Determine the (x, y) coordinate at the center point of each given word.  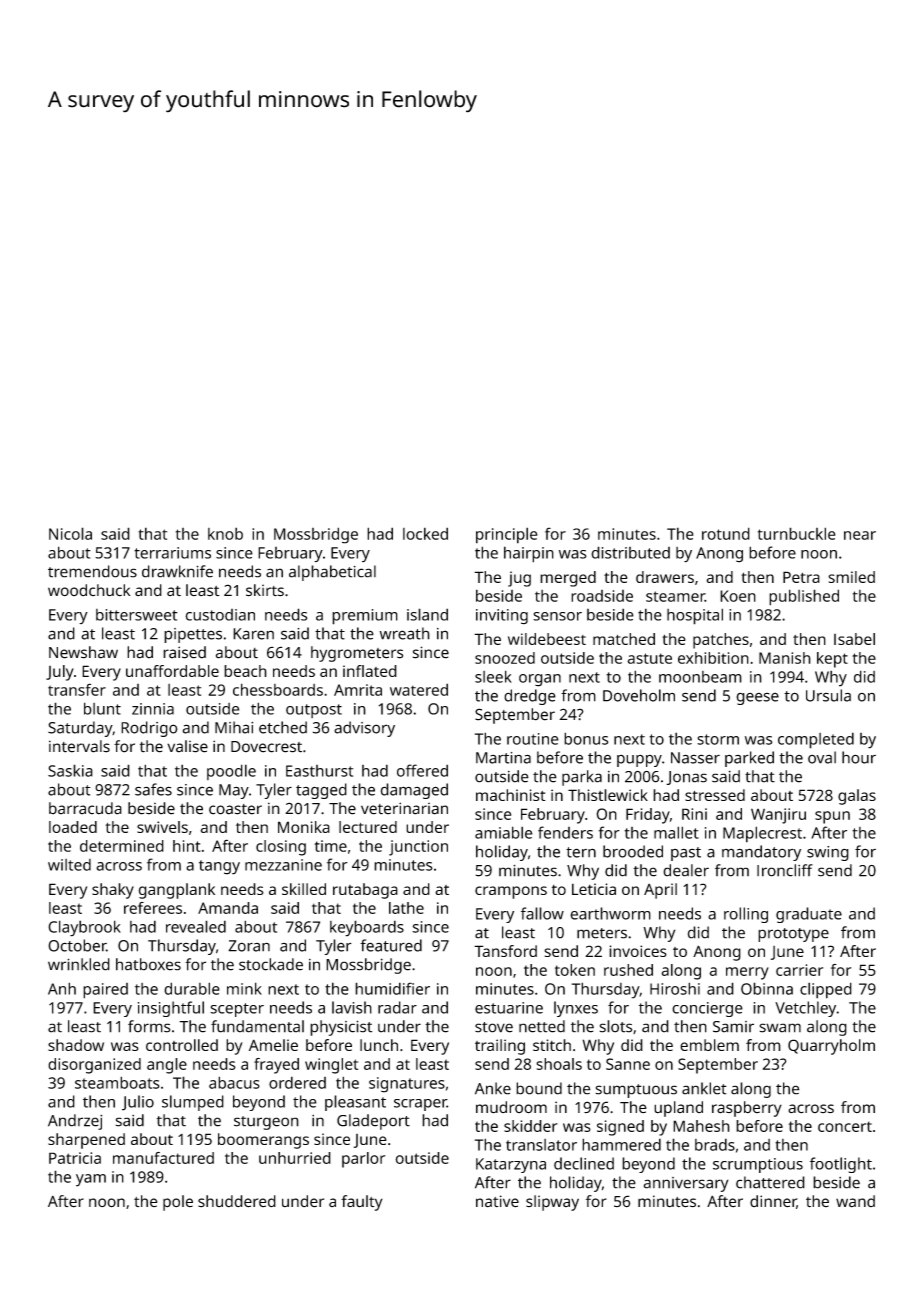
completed (816, 740)
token (575, 970)
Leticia (594, 889)
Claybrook (84, 928)
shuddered (237, 1201)
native (497, 1201)
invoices (638, 951)
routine (533, 739)
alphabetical (332, 573)
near (860, 535)
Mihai (234, 727)
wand (855, 1201)
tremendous (92, 571)
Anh (62, 988)
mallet (676, 832)
